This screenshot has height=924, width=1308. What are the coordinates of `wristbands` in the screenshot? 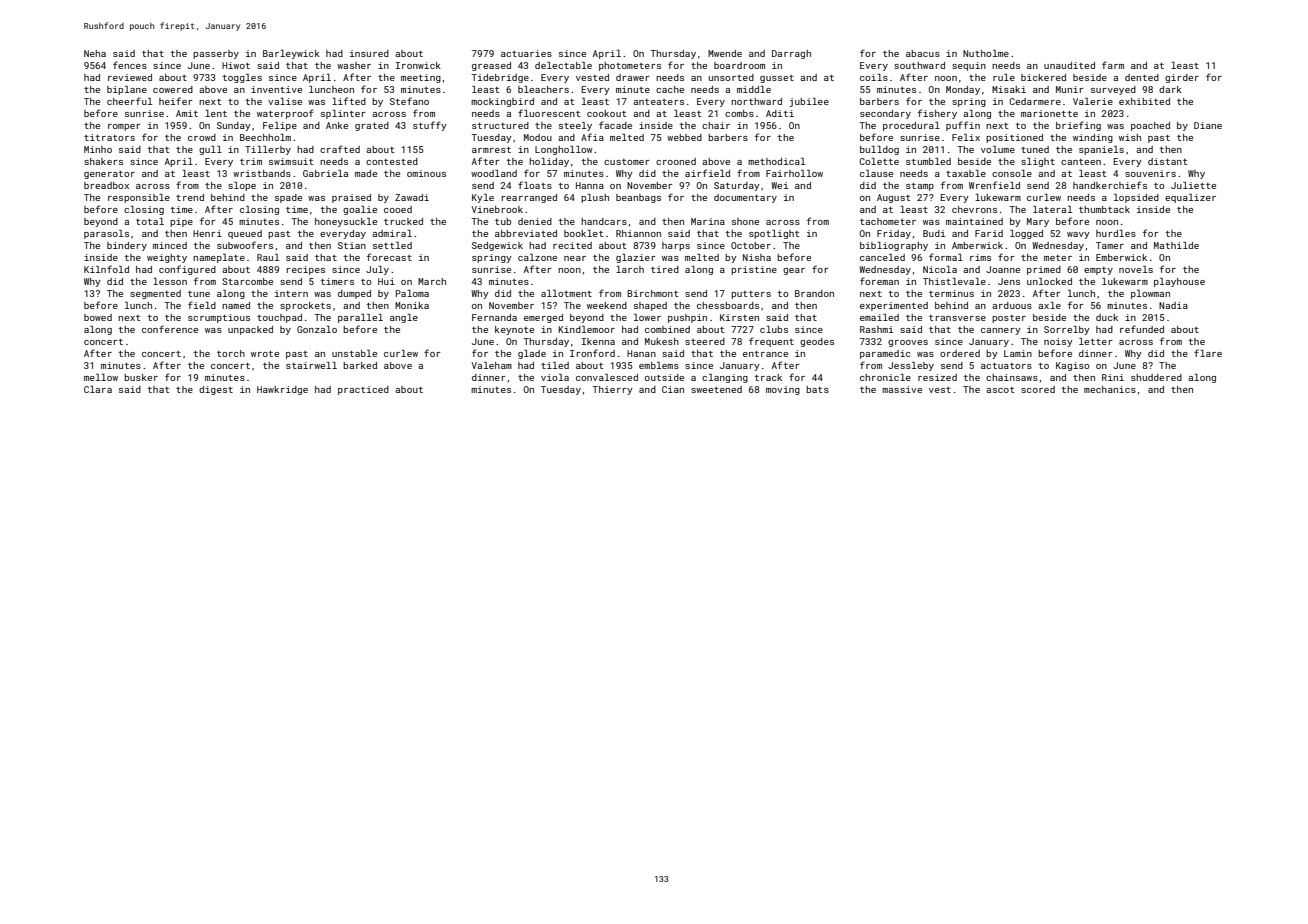 It's located at (262, 173).
